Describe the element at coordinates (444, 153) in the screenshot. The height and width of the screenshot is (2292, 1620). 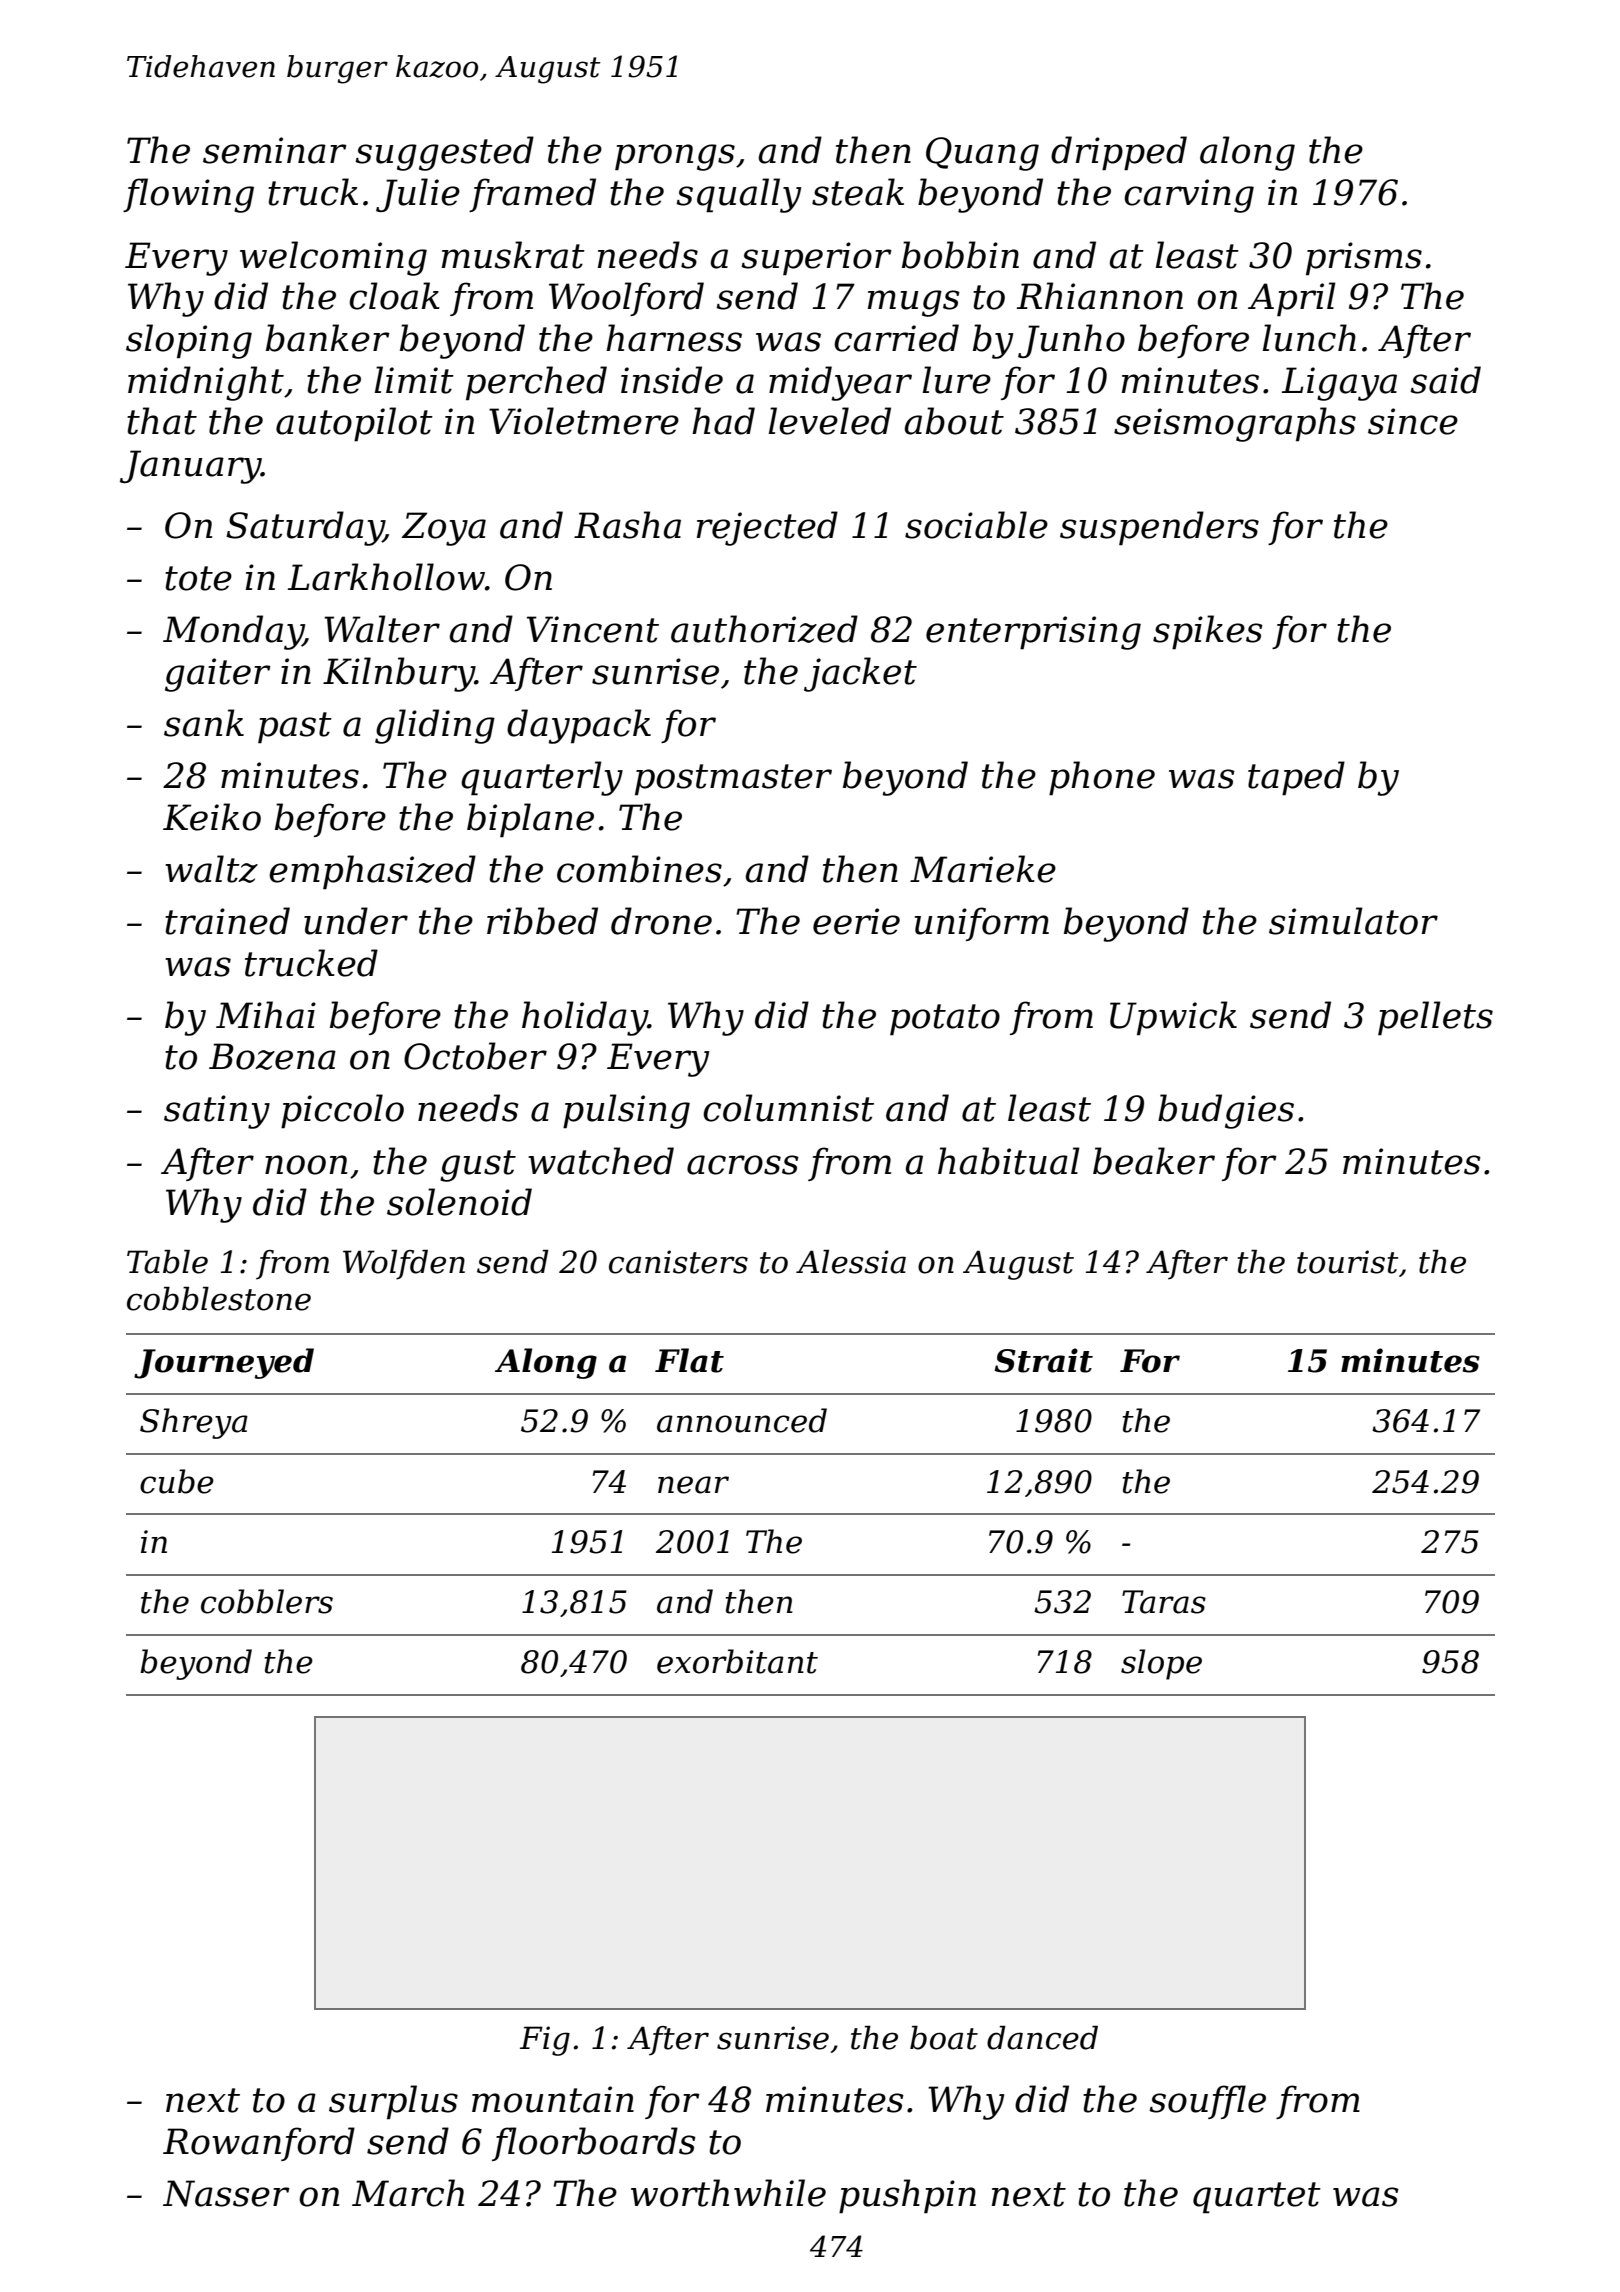
I see `suggested` at that location.
